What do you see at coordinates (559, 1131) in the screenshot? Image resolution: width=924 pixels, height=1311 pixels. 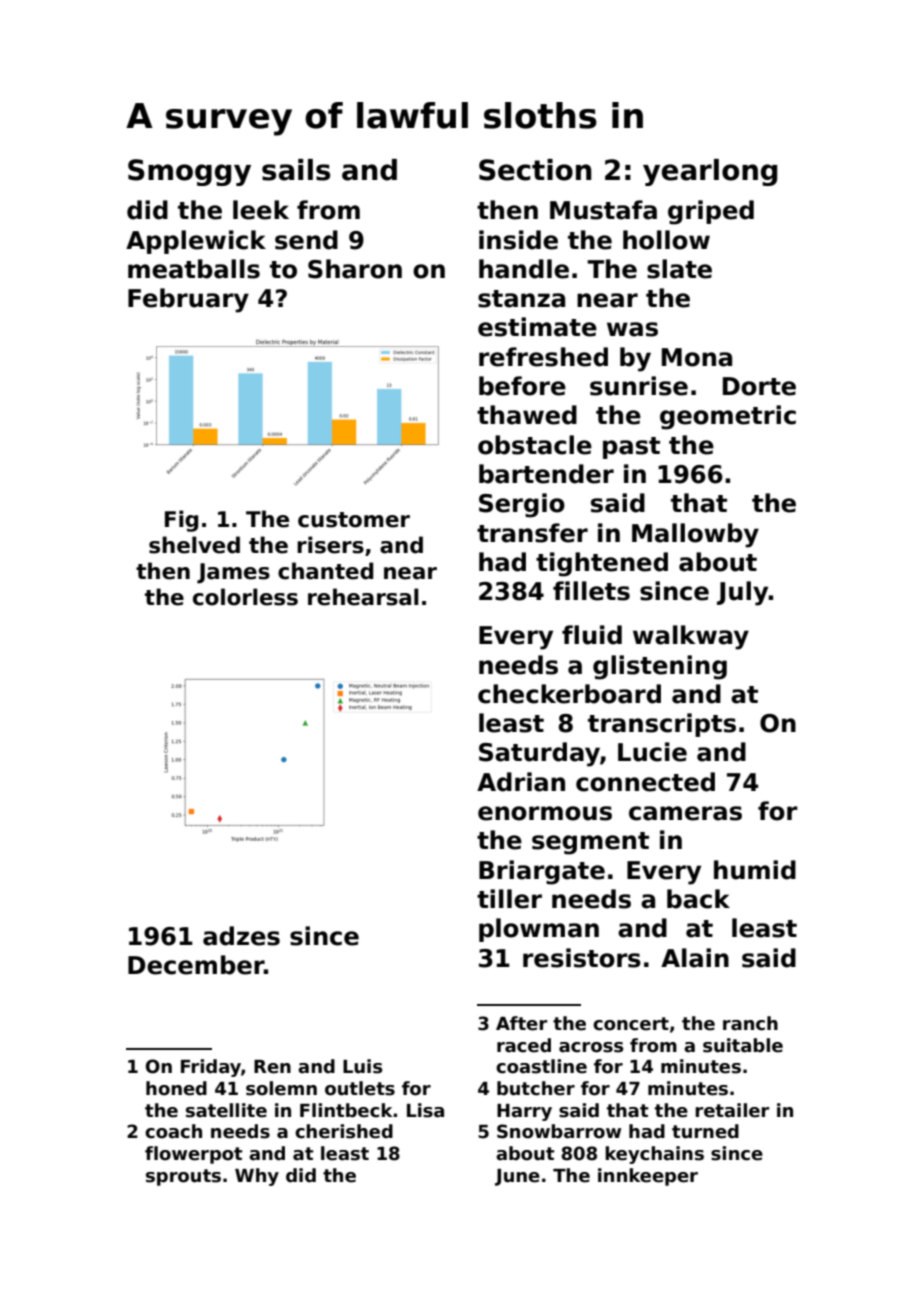 I see `Snowbarrow` at bounding box center [559, 1131].
